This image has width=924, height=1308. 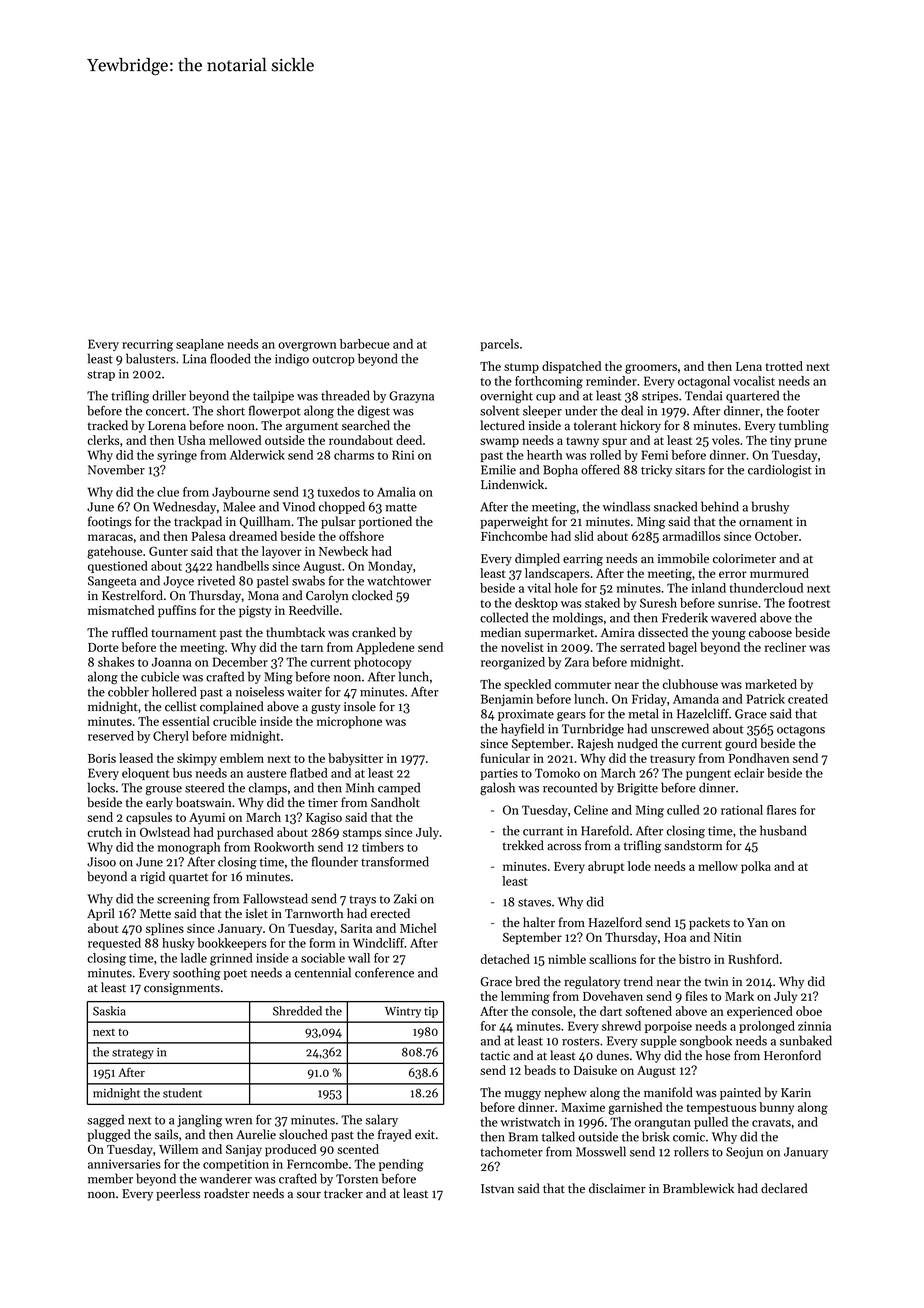 I want to click on Grazyna, so click(x=411, y=397).
